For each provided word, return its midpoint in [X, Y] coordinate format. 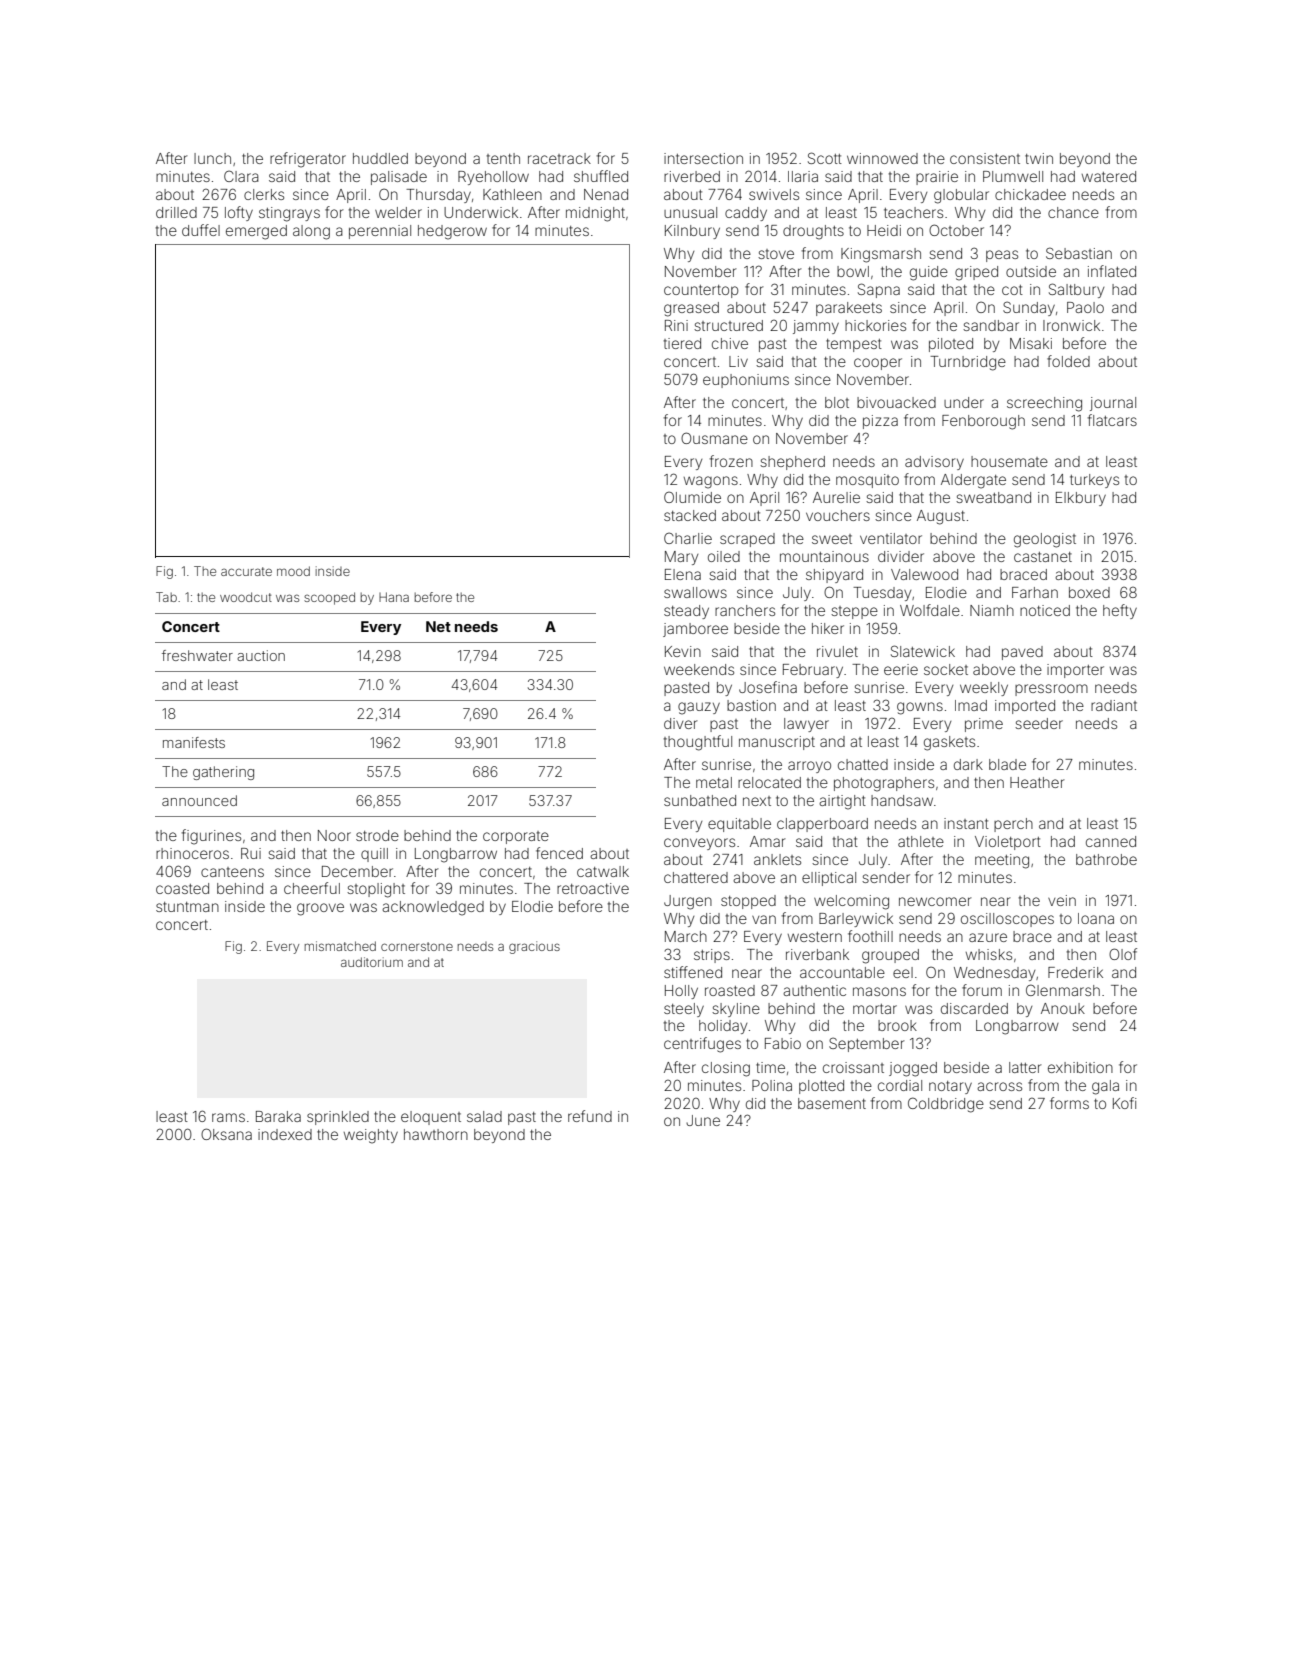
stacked [690, 515]
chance [1073, 212]
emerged [256, 232]
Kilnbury [692, 232]
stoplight [376, 890]
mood [293, 571]
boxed [1089, 592]
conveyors [699, 844]
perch [1013, 825]
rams [228, 1117]
